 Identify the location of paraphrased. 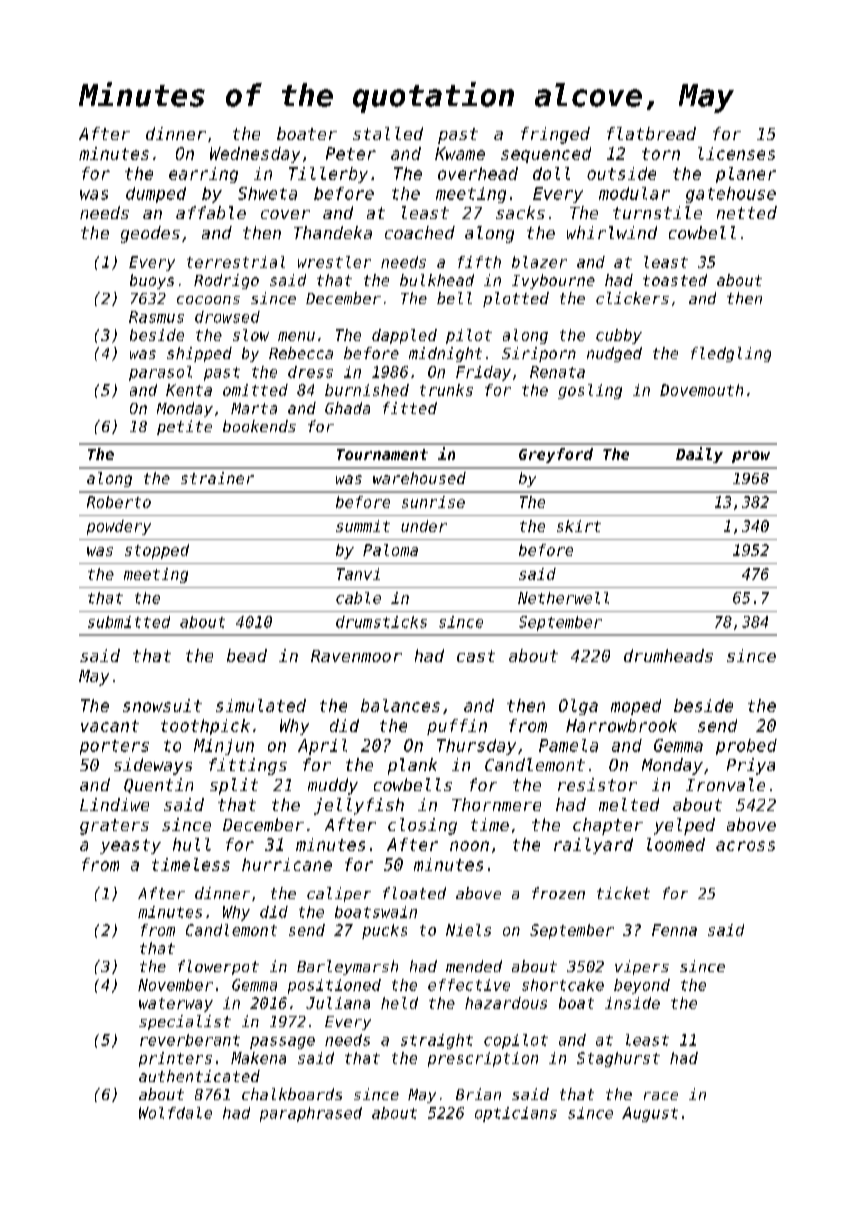
(311, 1114).
